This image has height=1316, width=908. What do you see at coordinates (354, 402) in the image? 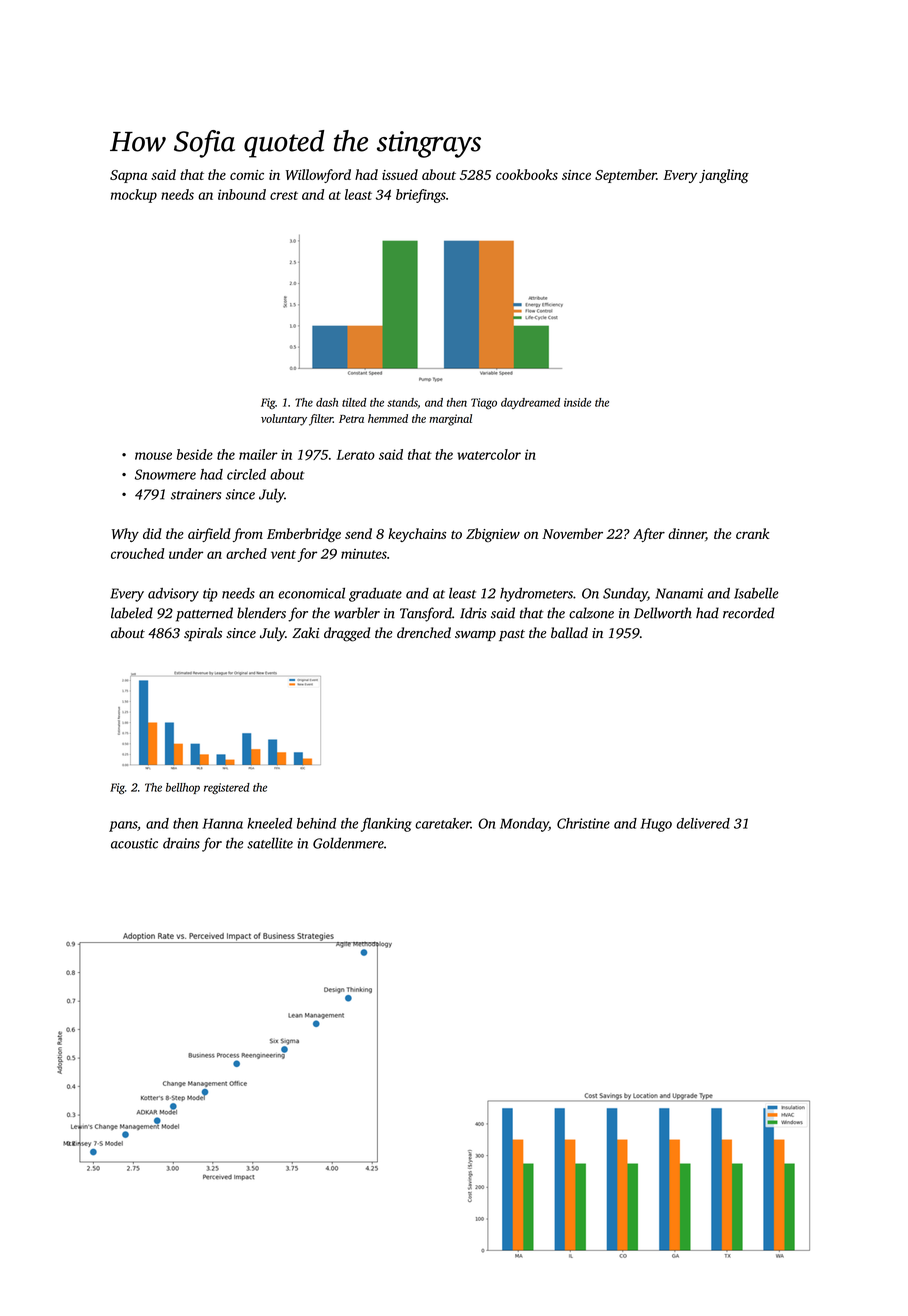
I see `tilted` at bounding box center [354, 402].
